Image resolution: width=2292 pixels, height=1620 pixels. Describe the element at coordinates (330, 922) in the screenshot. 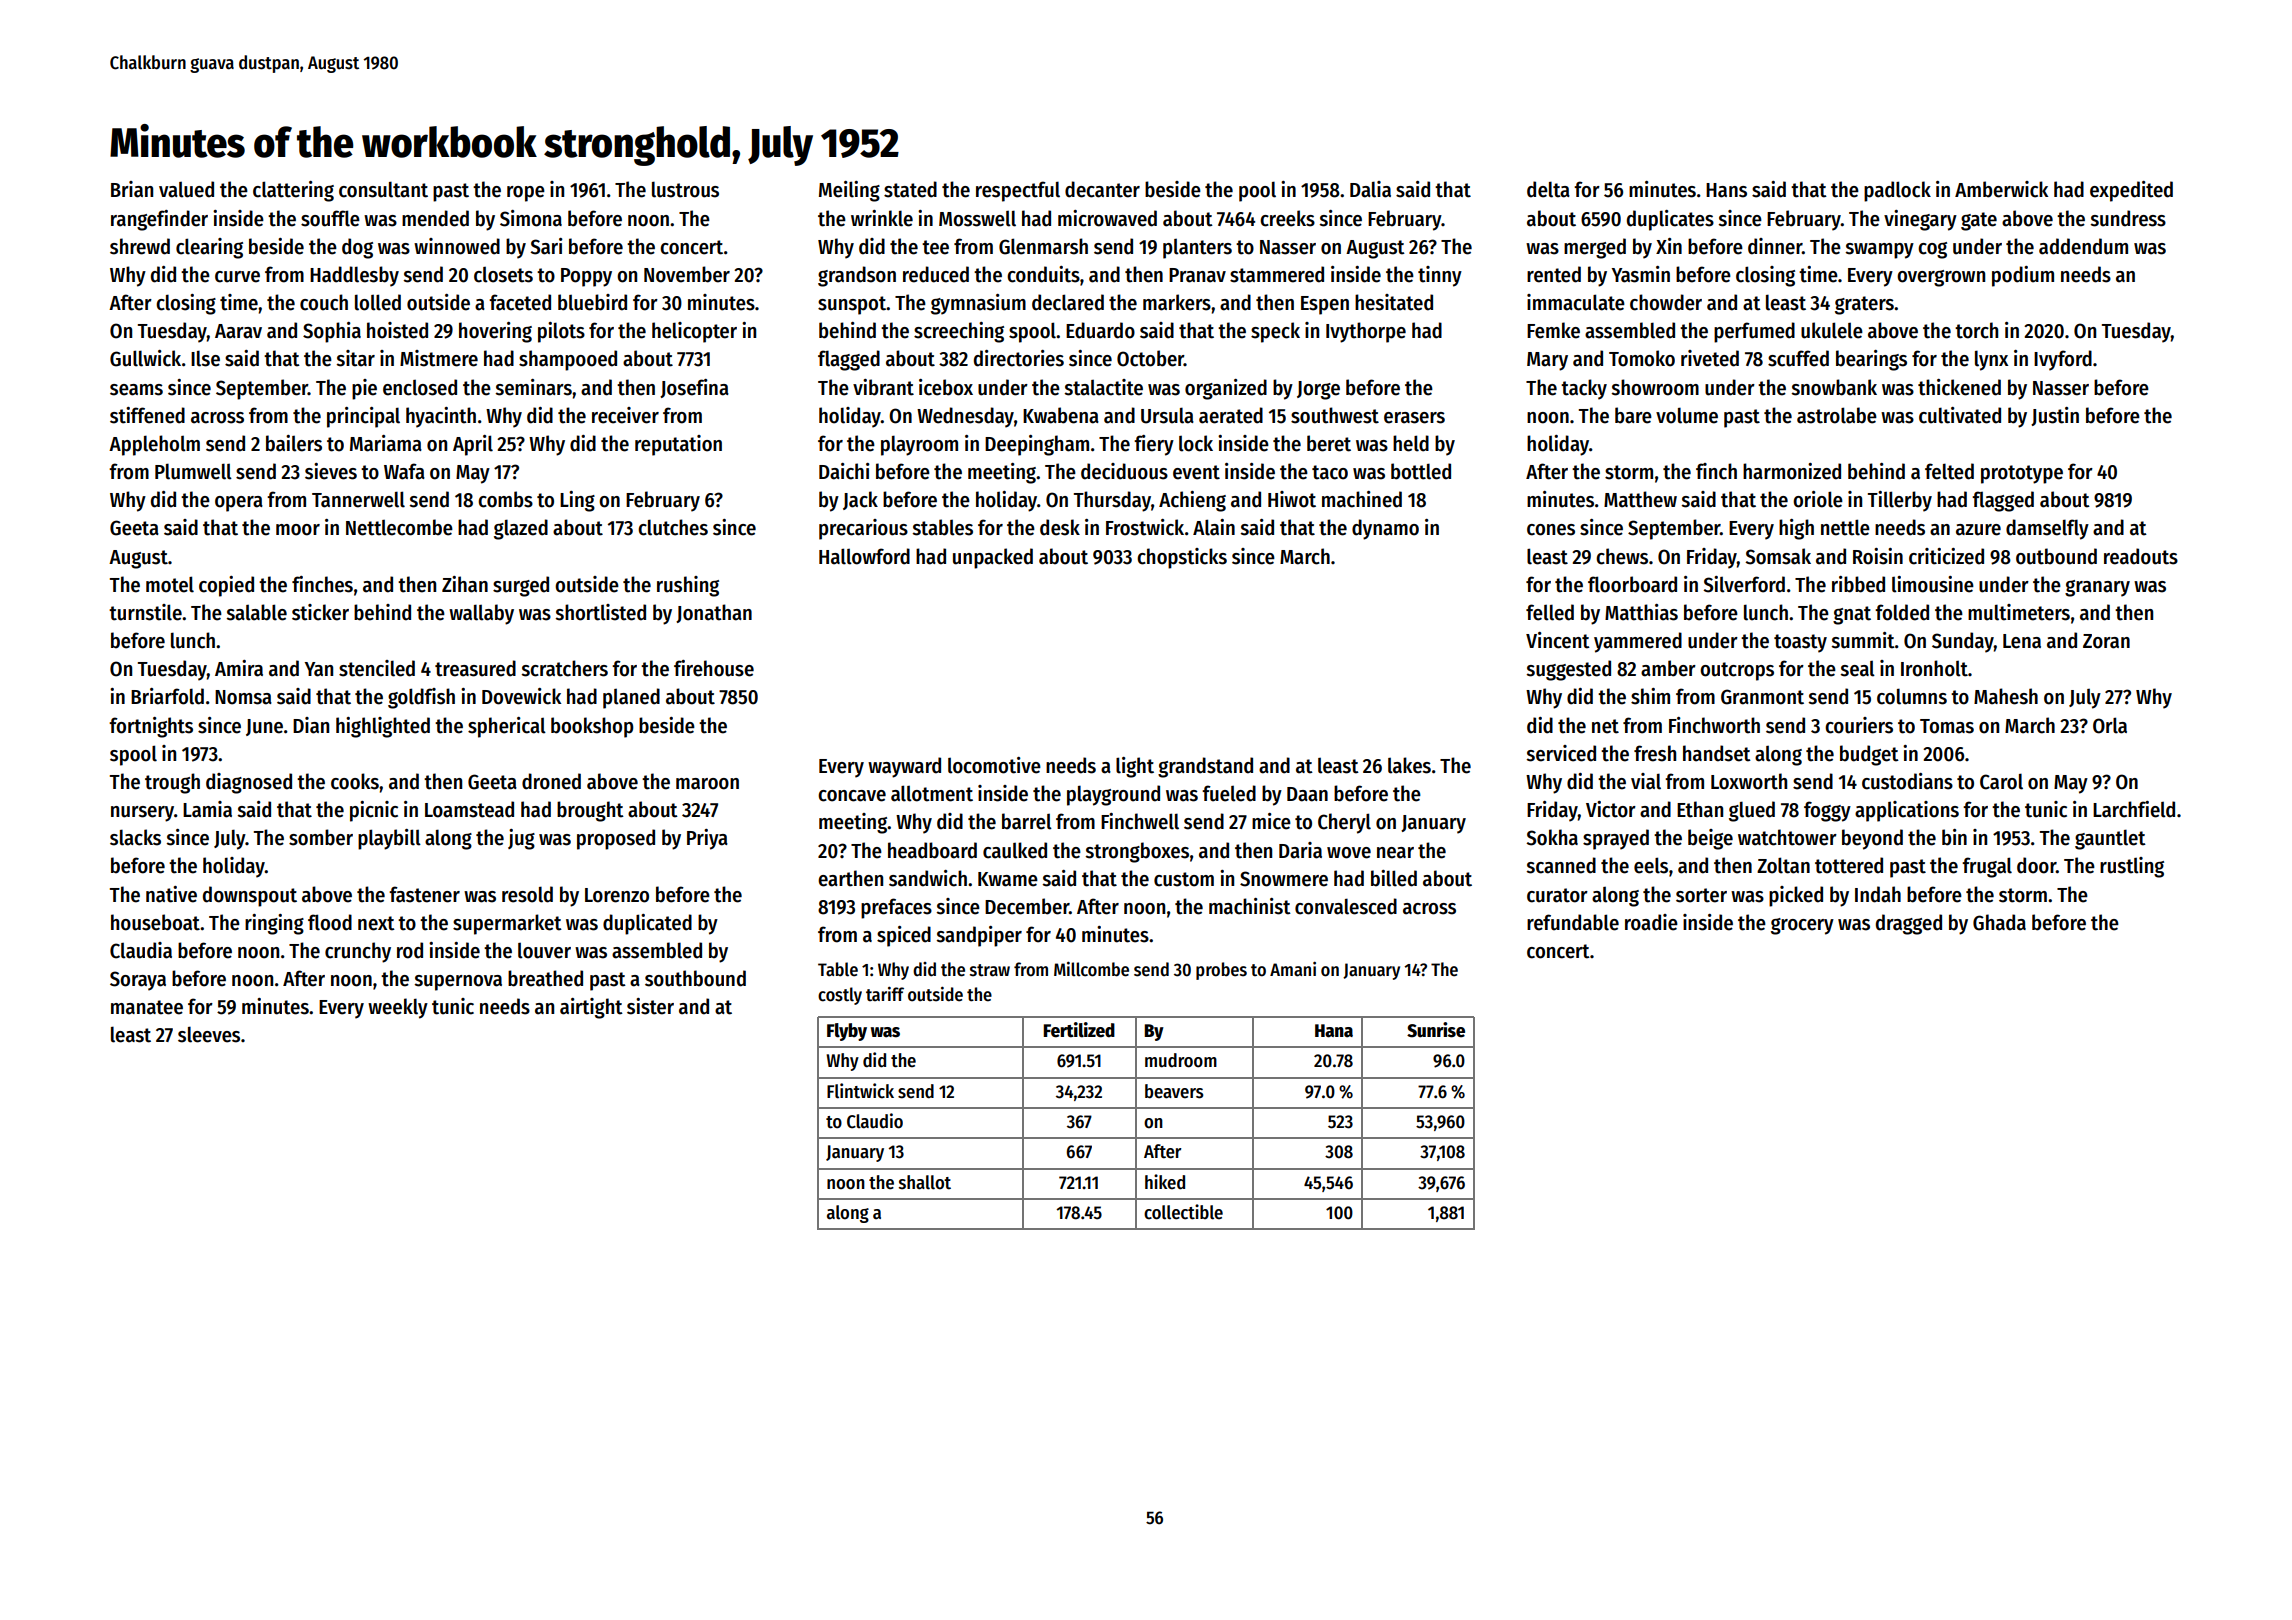

I see `flood` at that location.
